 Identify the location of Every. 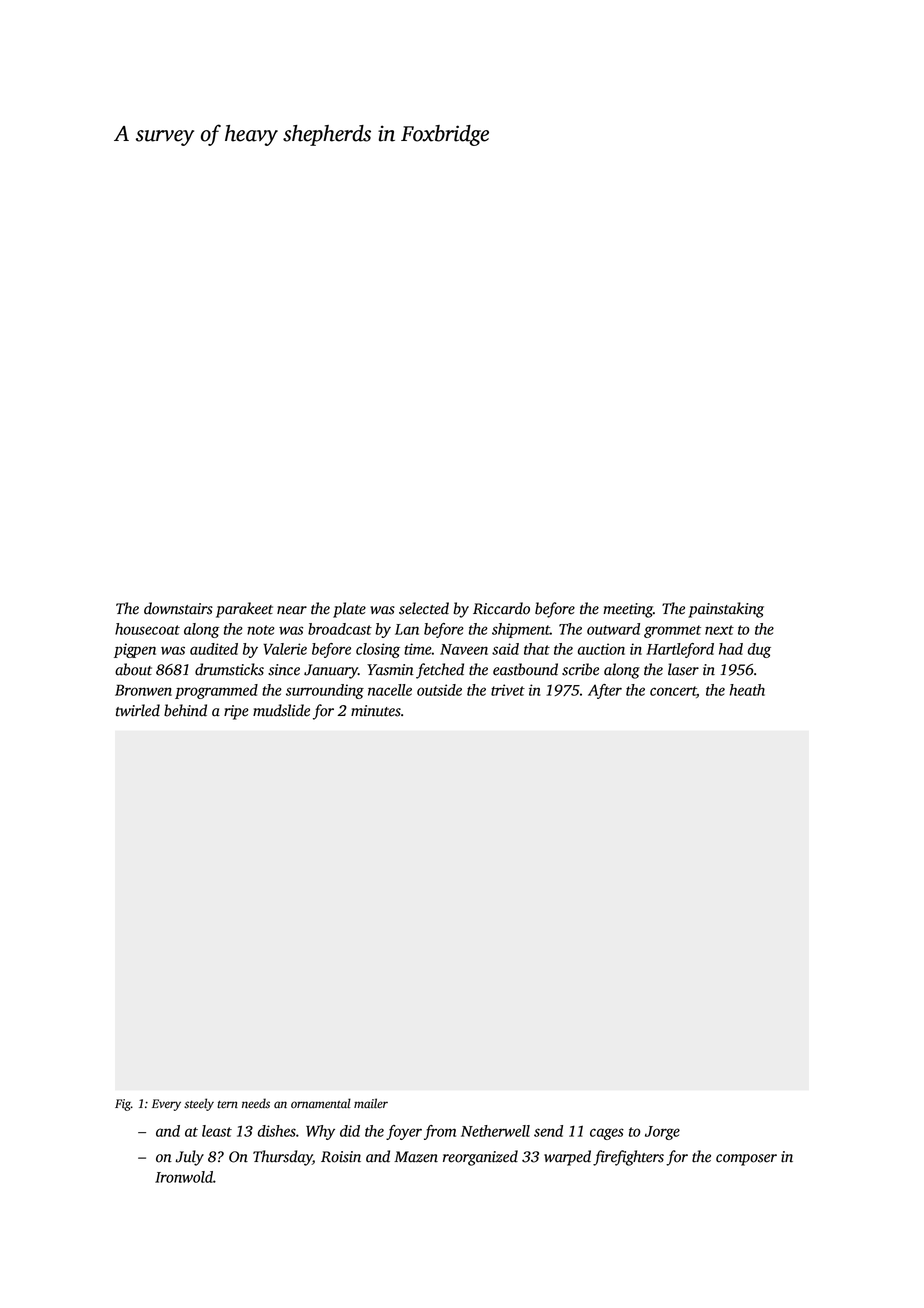
(166, 1105).
